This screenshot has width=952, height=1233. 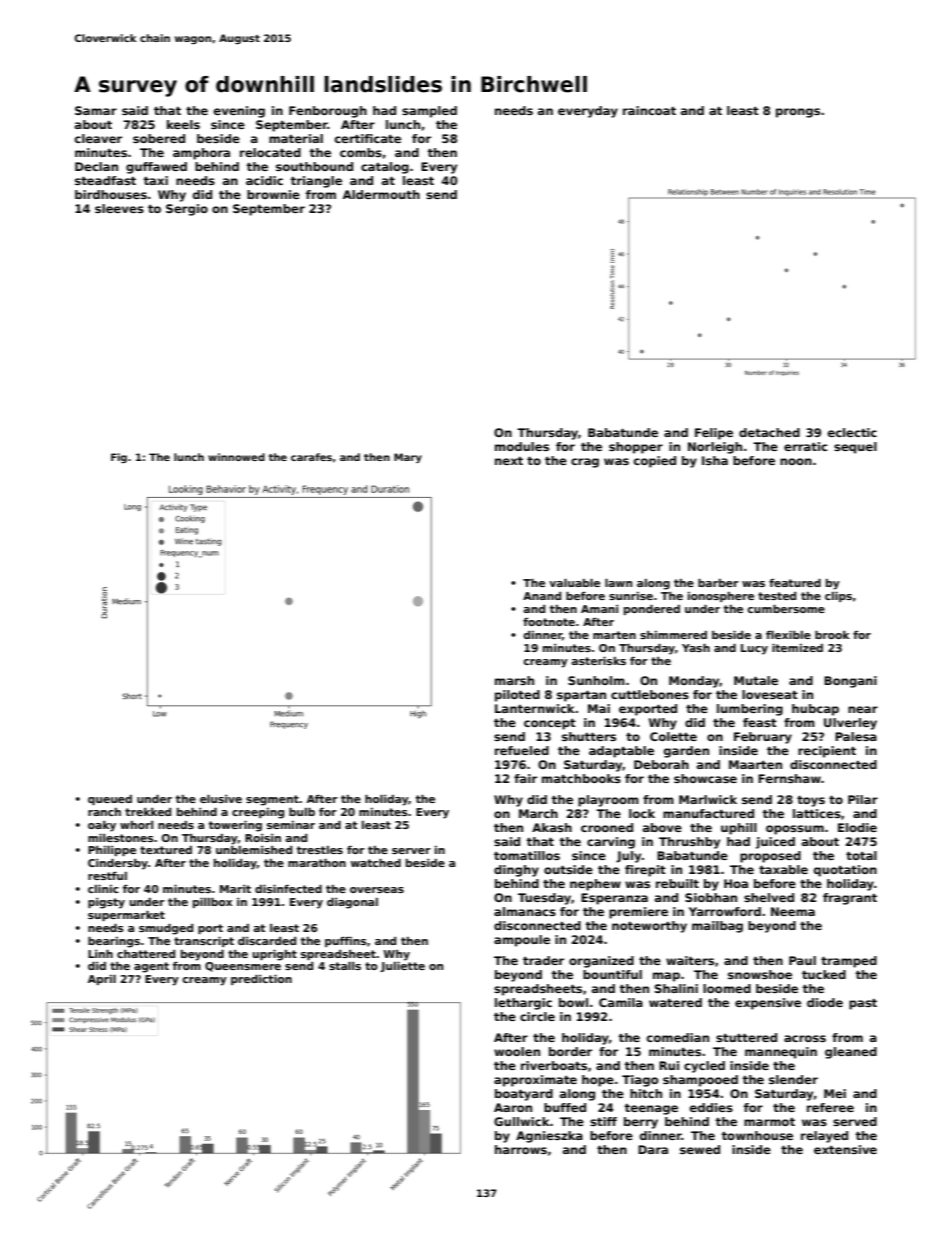 What do you see at coordinates (302, 812) in the screenshot?
I see `bulb` at bounding box center [302, 812].
